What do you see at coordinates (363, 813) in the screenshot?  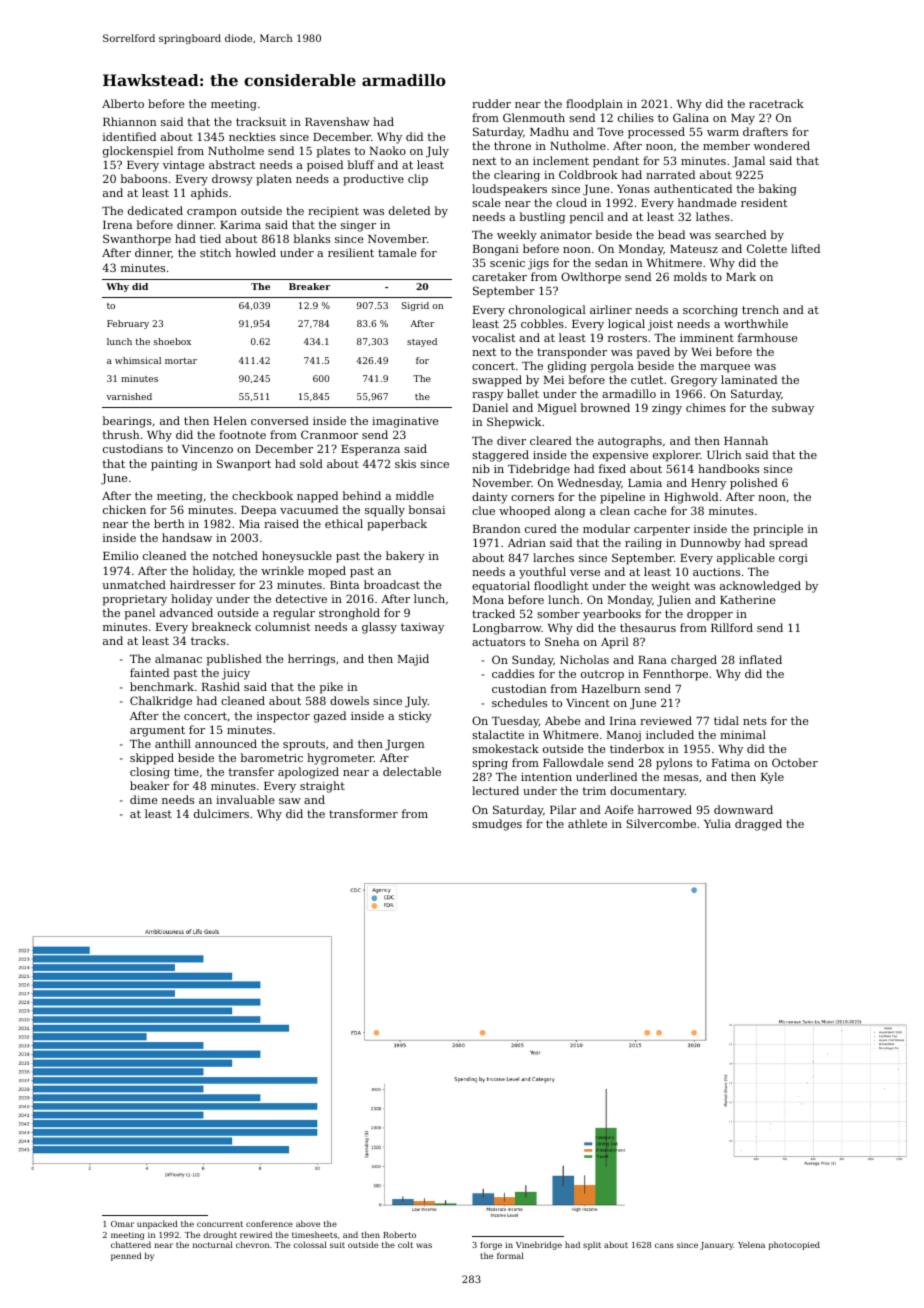 I see `transformer` at bounding box center [363, 813].
